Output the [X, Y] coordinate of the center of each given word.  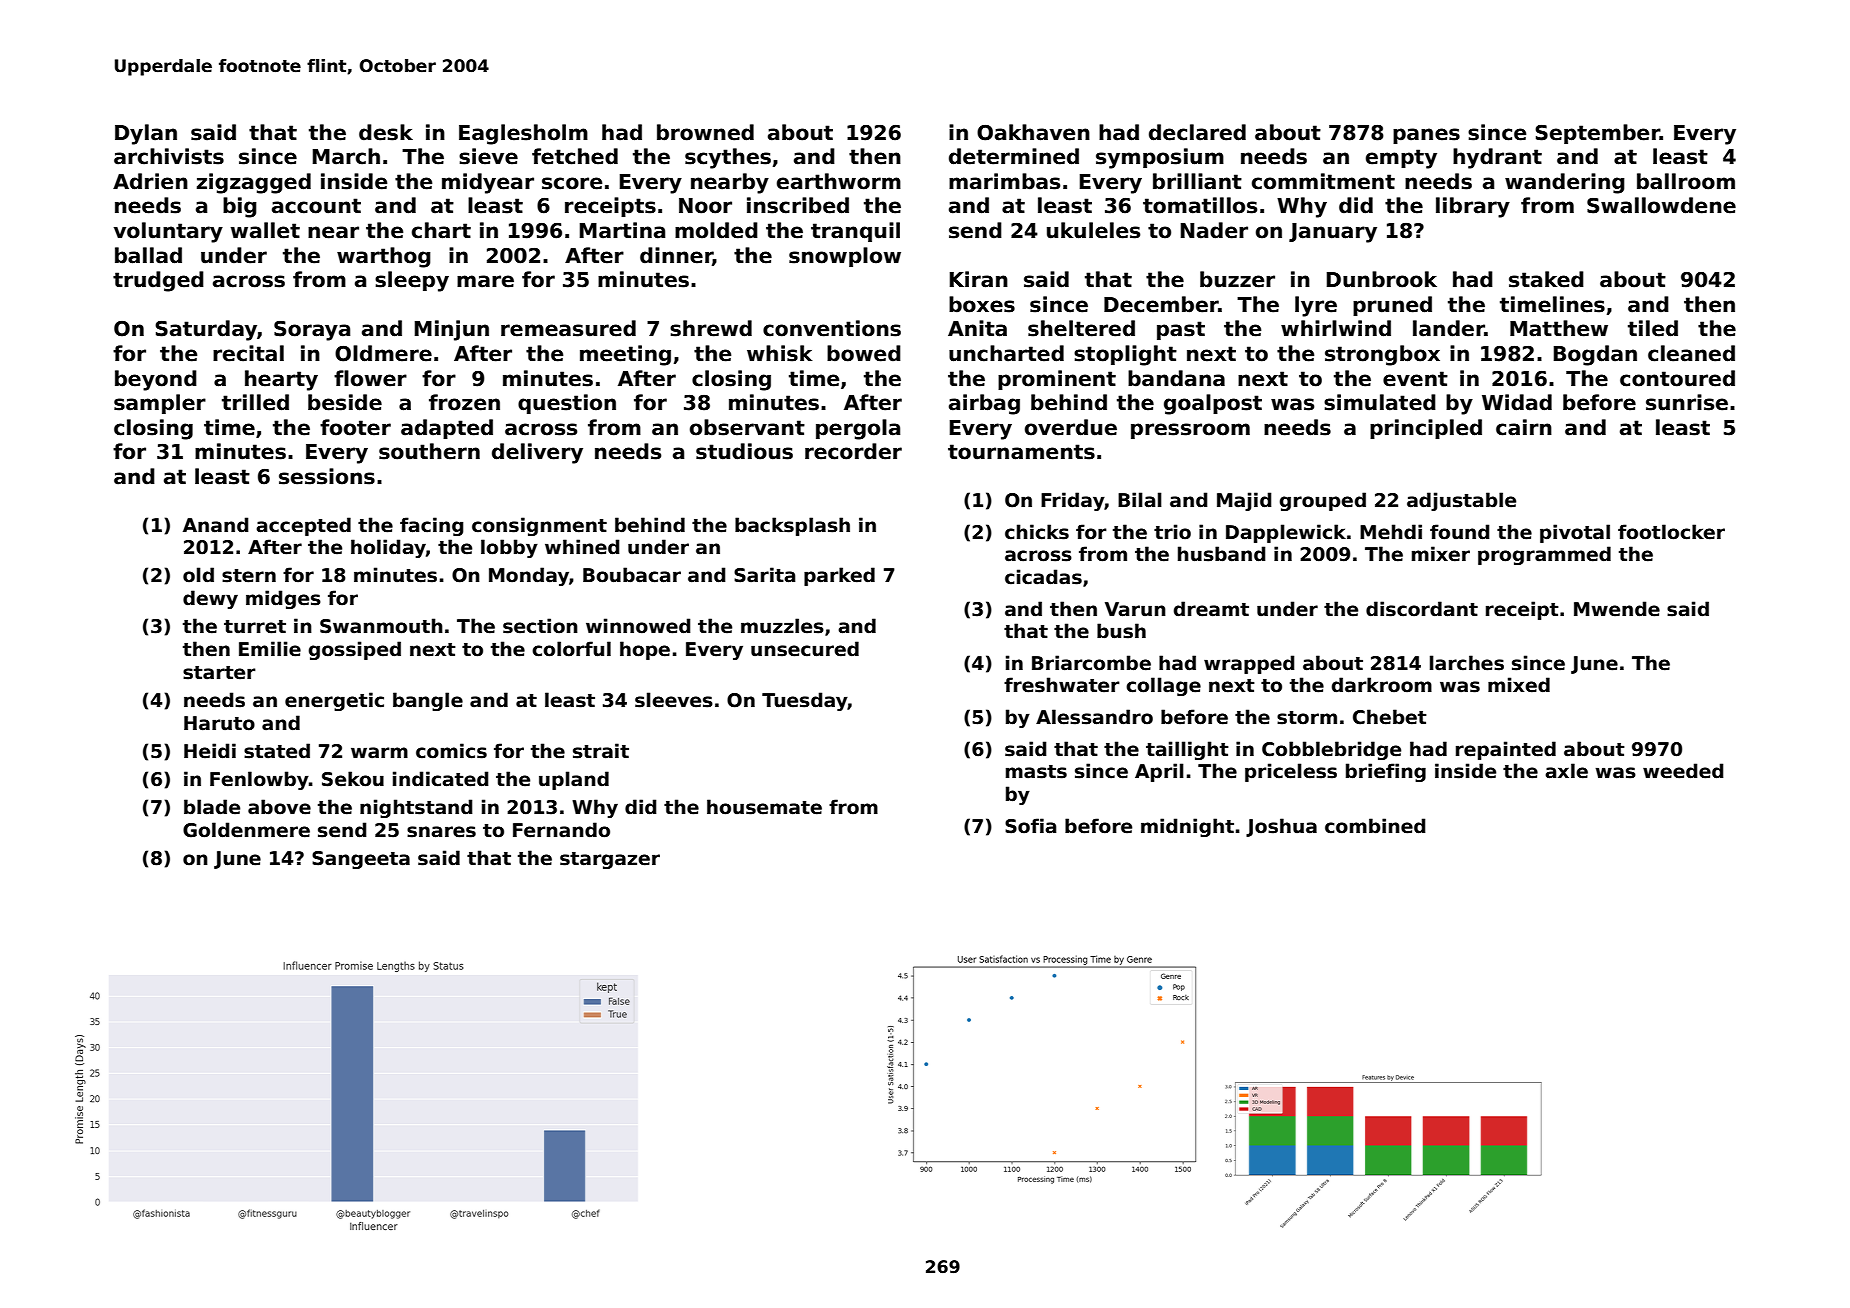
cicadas [1043, 577]
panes [1426, 136]
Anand [215, 525]
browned [705, 132]
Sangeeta [361, 860]
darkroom [1382, 685]
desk [386, 132]
